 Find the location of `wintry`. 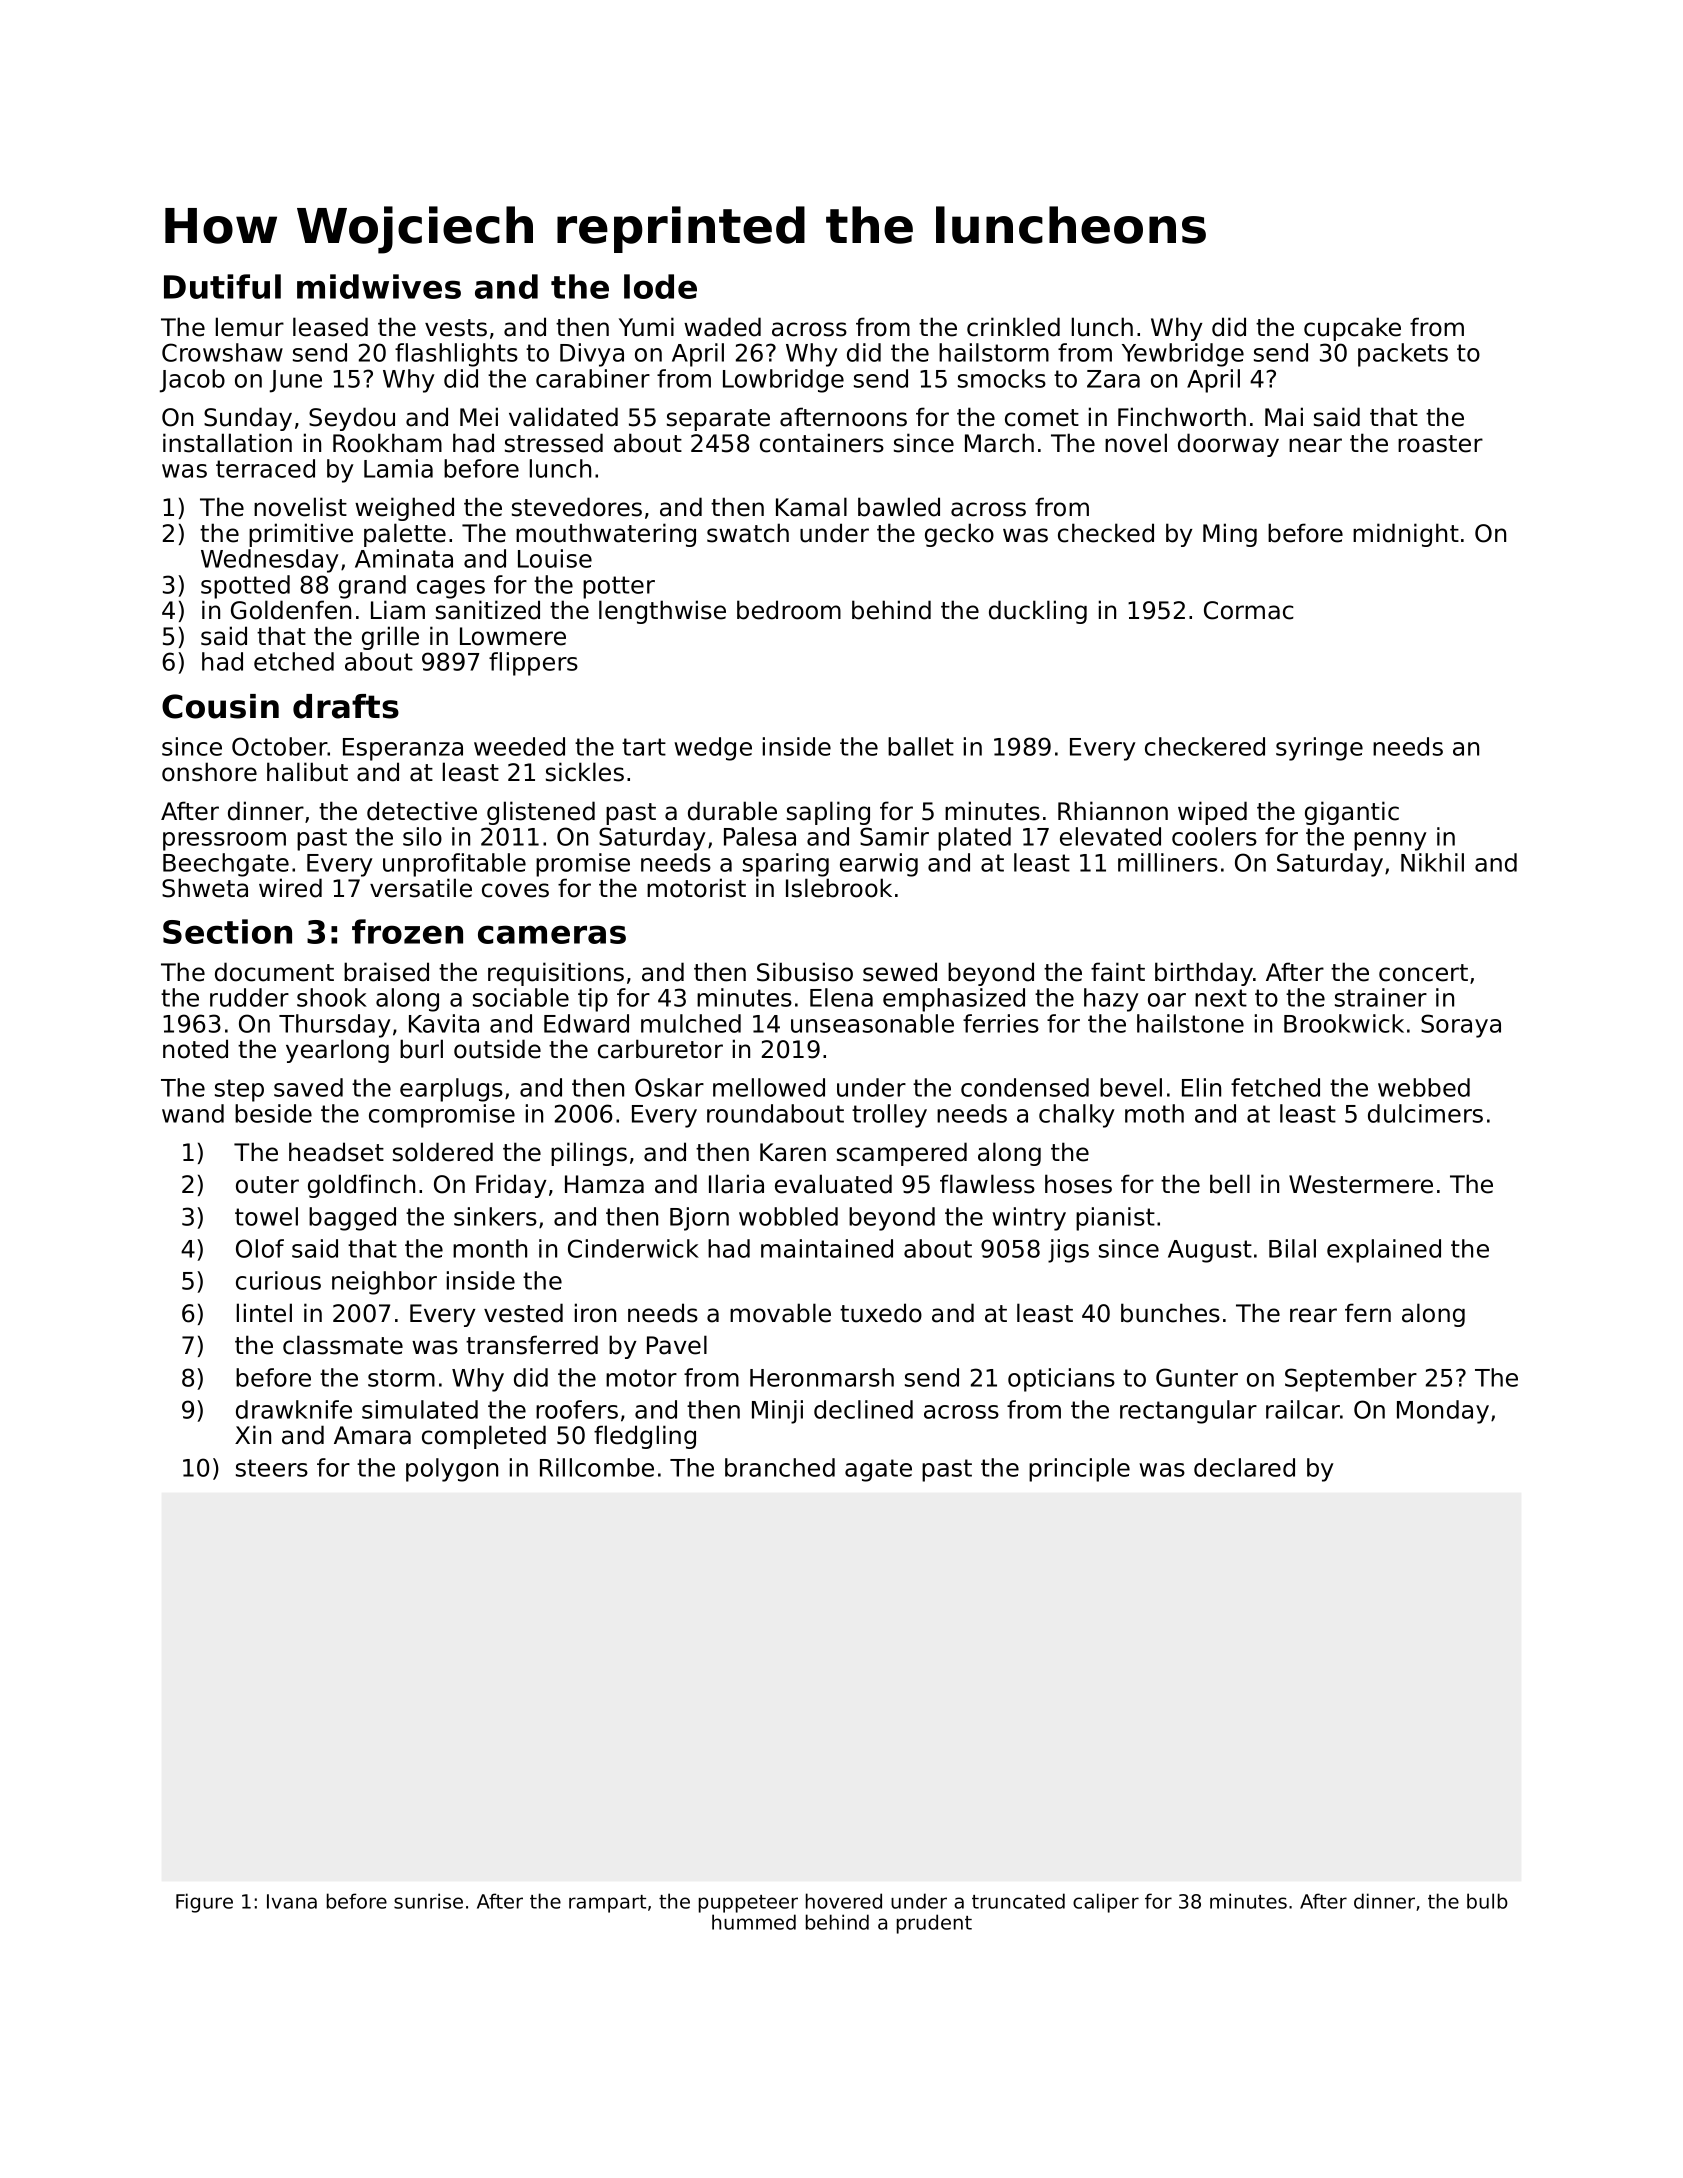

wintry is located at coordinates (1029, 1219).
